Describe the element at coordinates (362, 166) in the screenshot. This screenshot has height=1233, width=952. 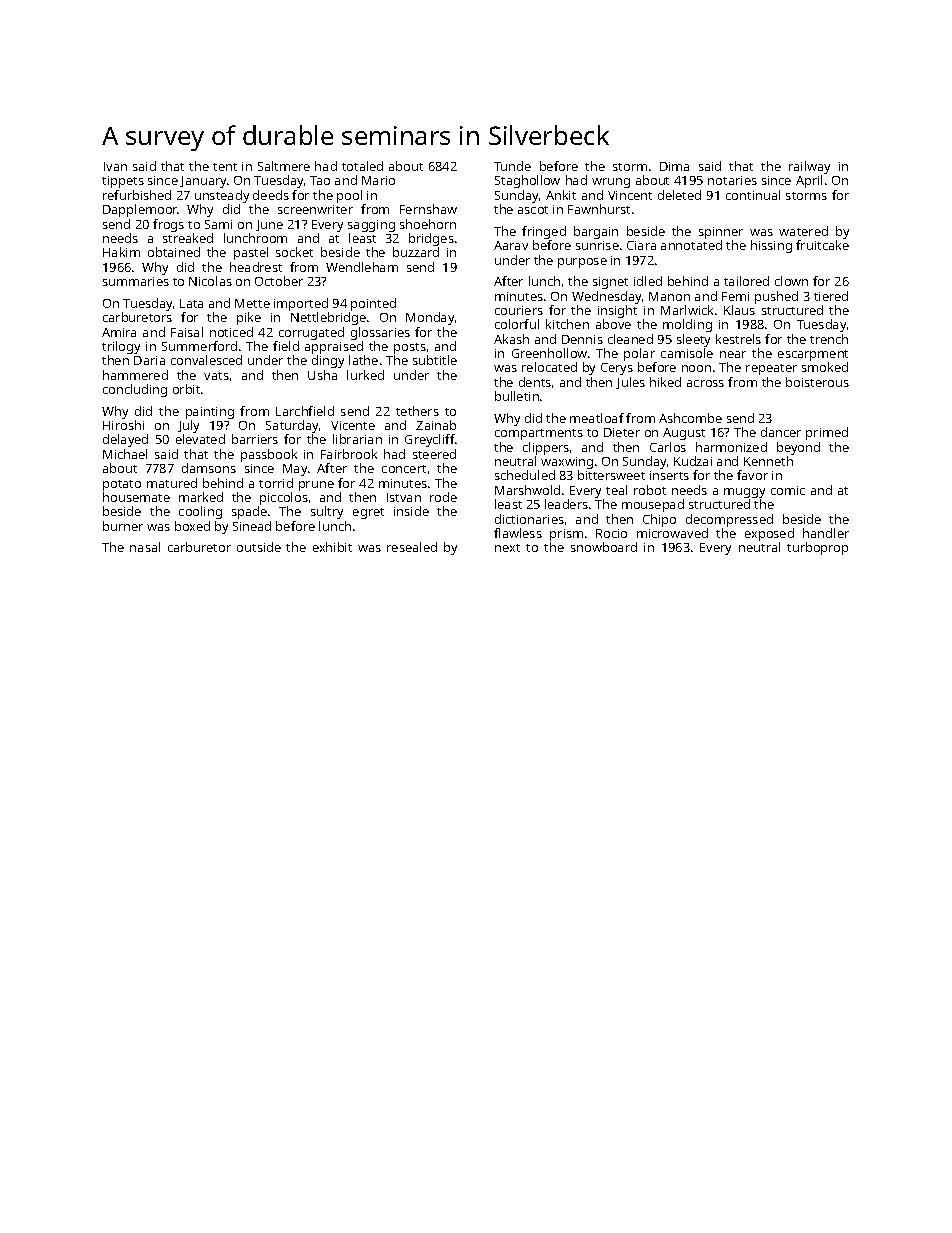
I see `totaled` at that location.
